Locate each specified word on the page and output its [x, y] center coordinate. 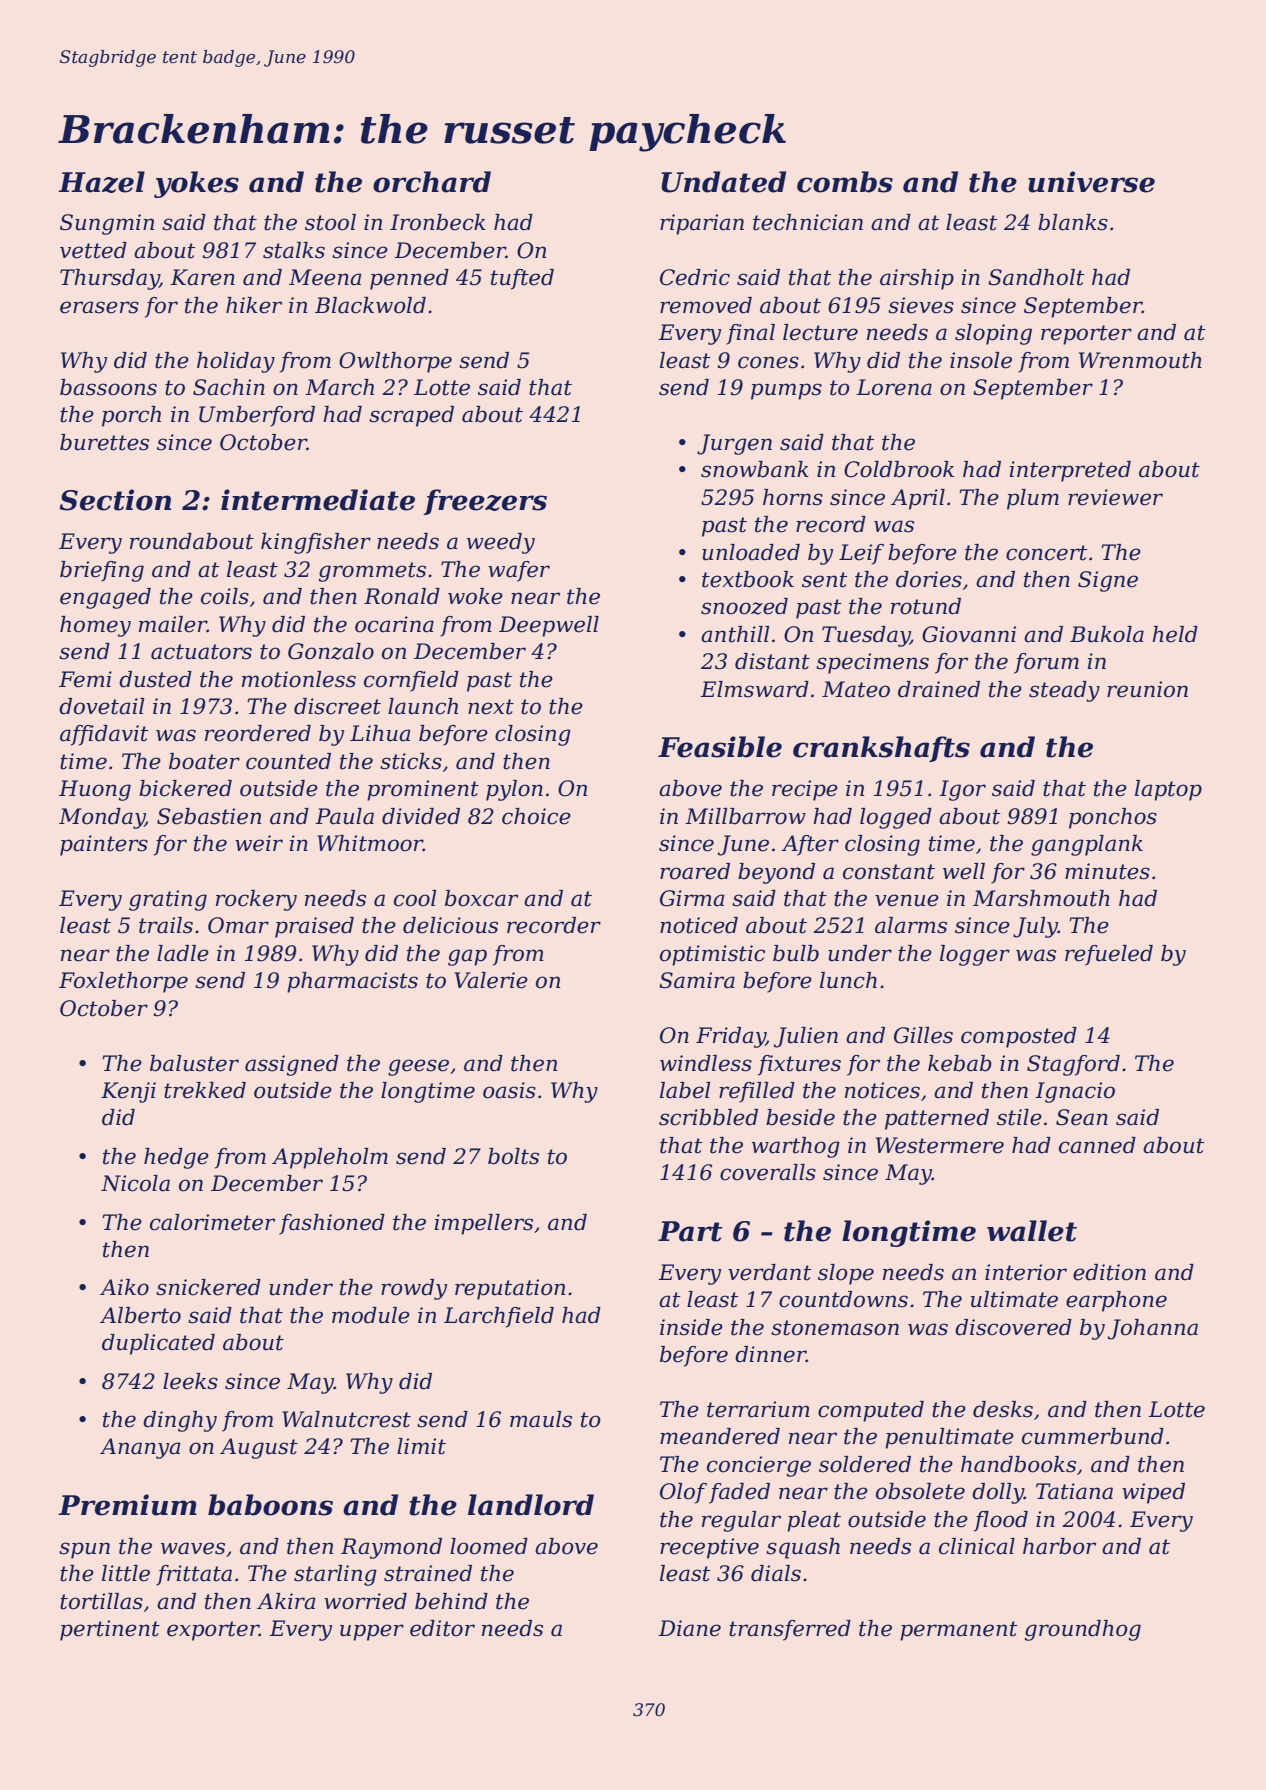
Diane [689, 1628]
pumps [786, 391]
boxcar [481, 898]
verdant [769, 1272]
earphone [1116, 1301]
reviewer [1115, 497]
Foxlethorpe [123, 982]
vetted [93, 250]
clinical [977, 1546]
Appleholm [330, 1158]
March [339, 387]
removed [706, 305]
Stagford [1073, 1065]
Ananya [140, 1448]
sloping [993, 334]
